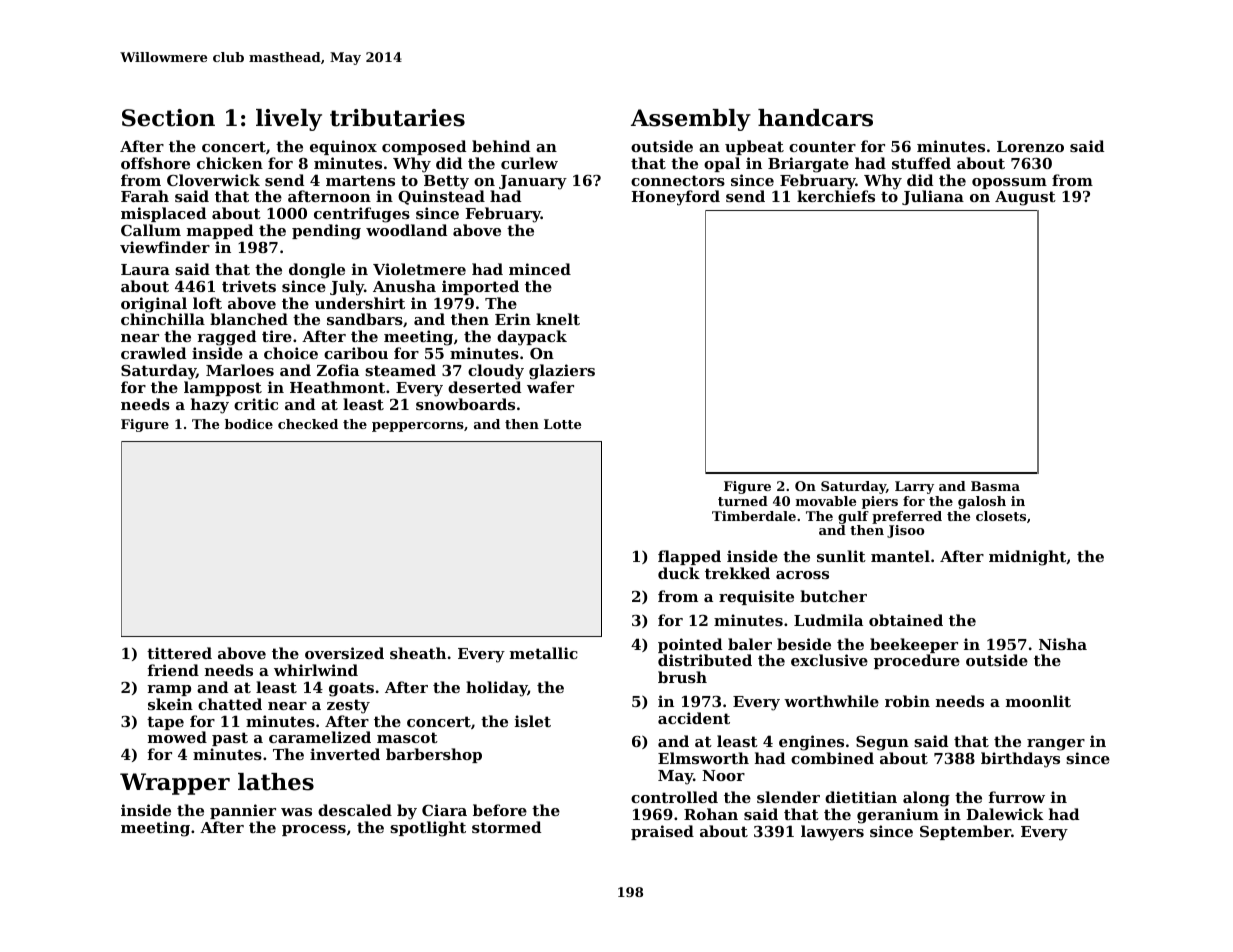 Image resolution: width=1233 pixels, height=952 pixels. I want to click on midnight, so click(1028, 558).
